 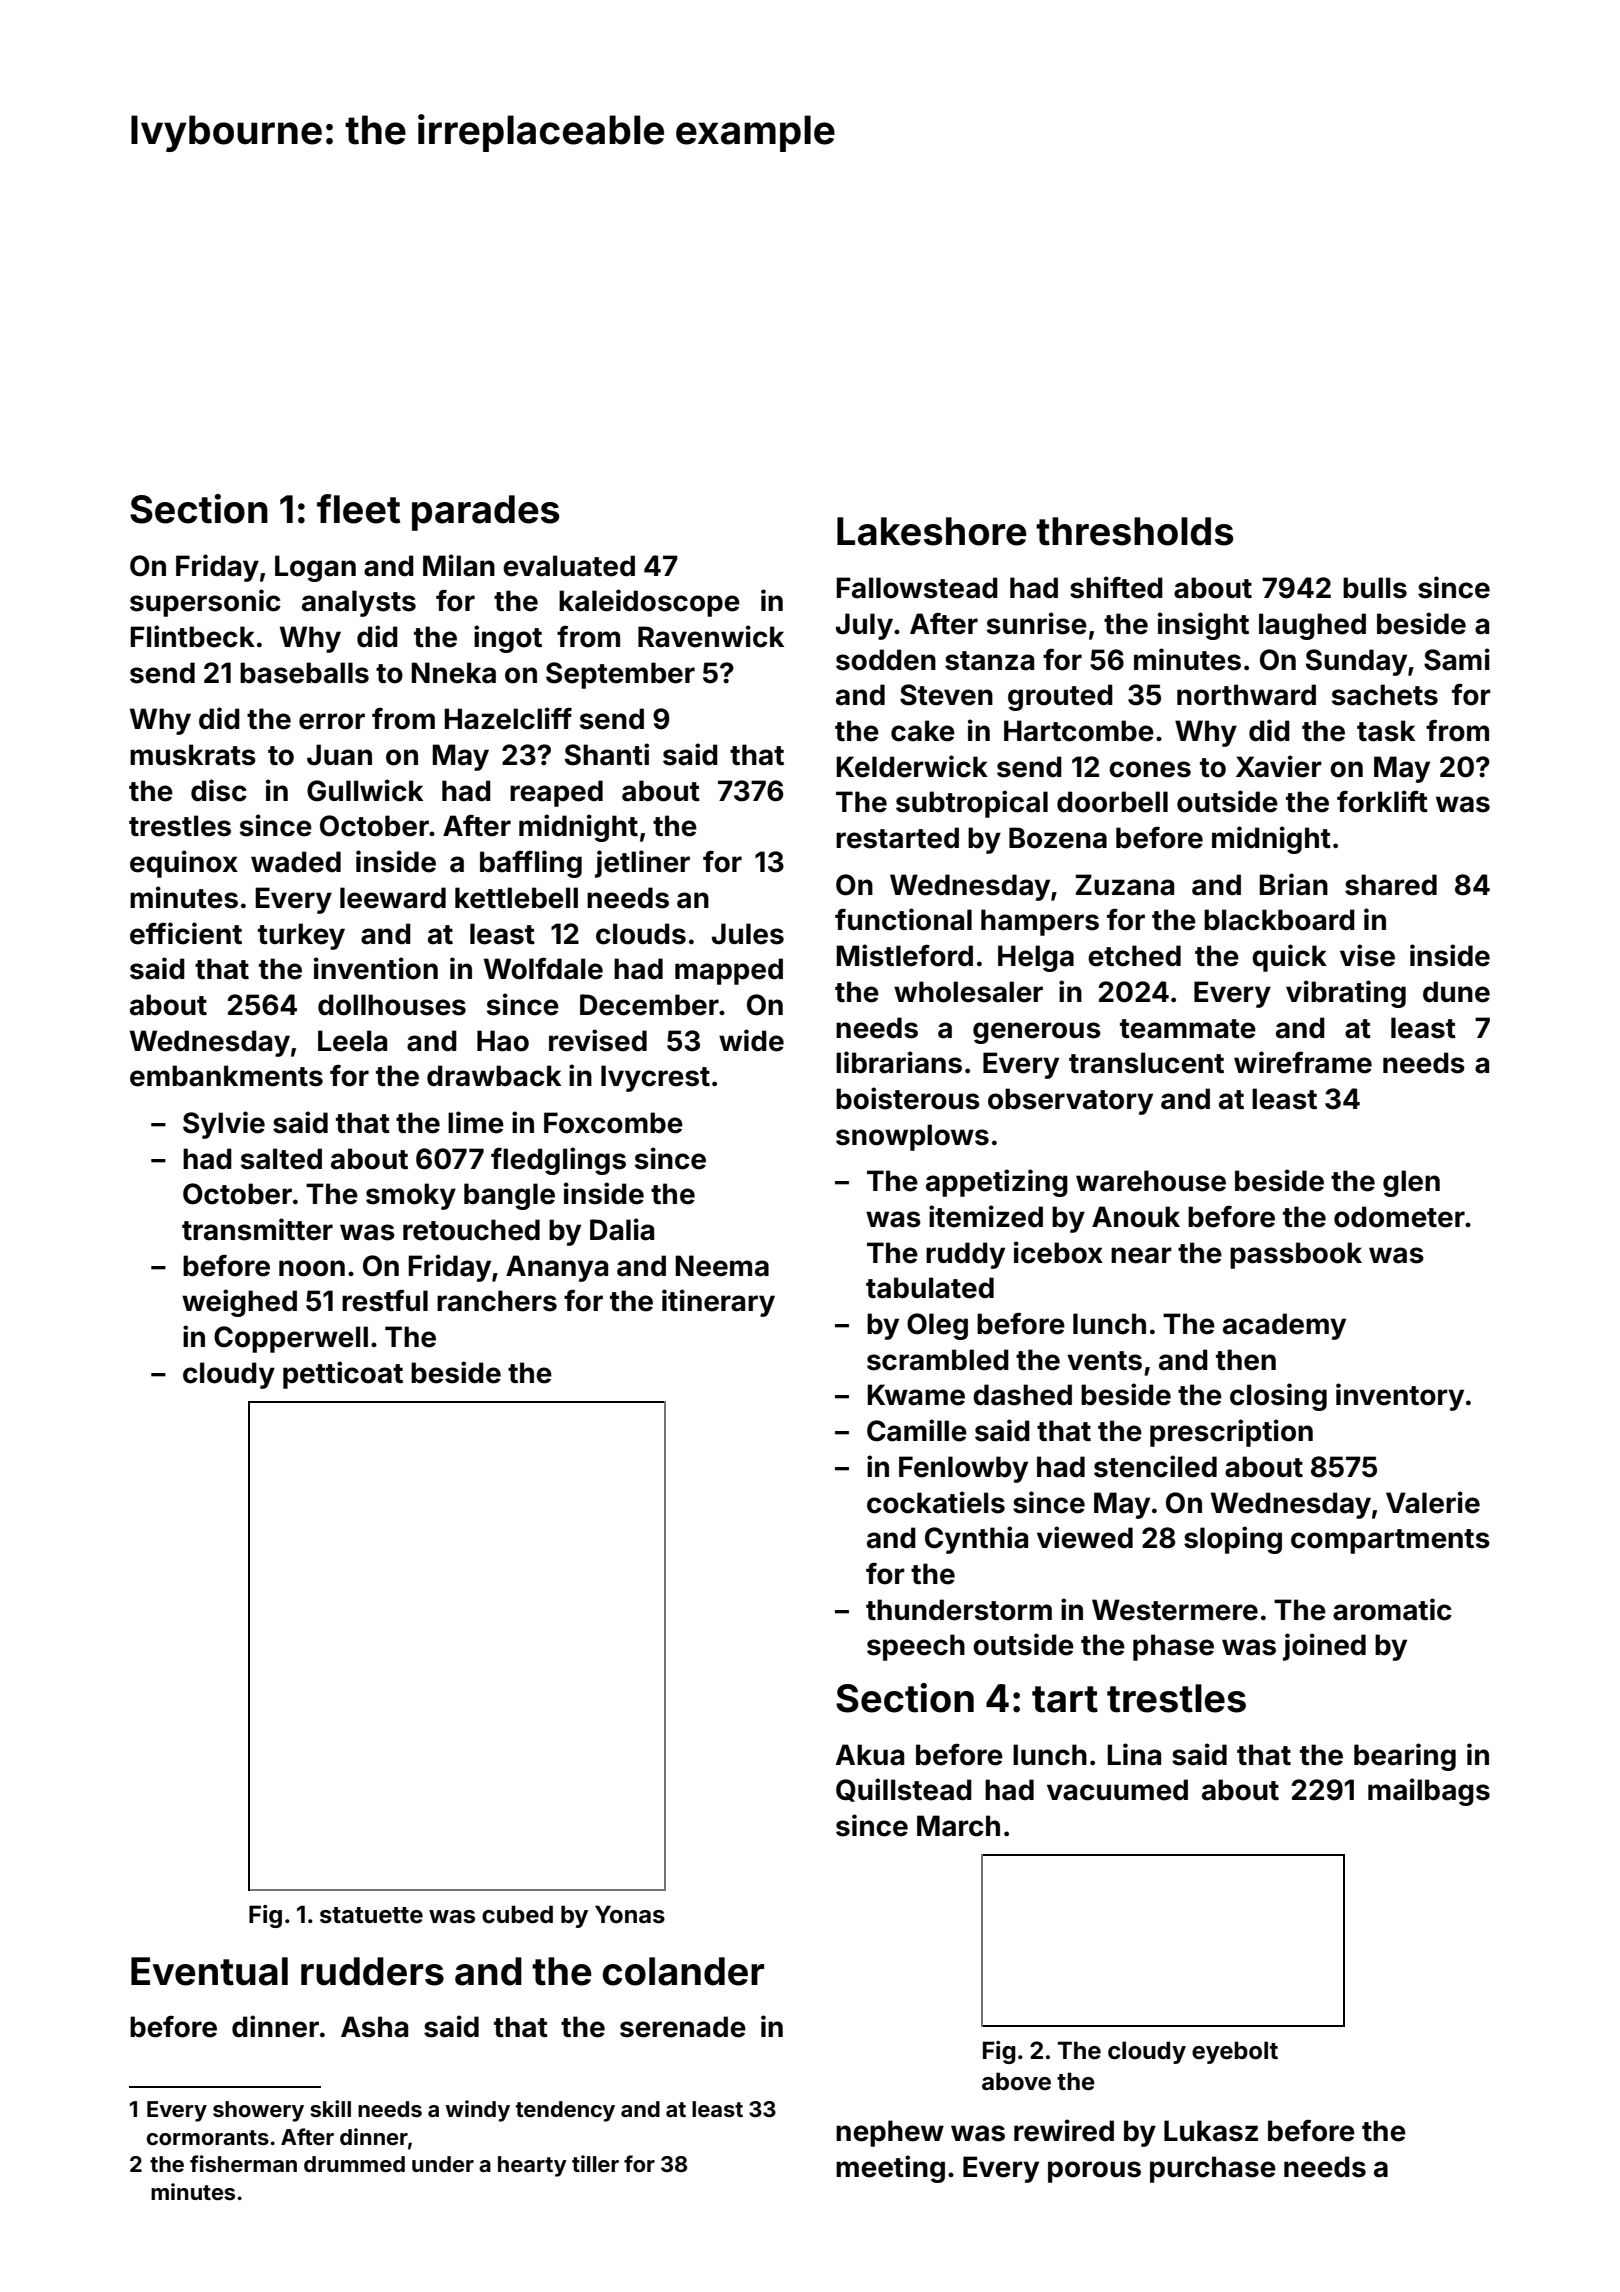 What do you see at coordinates (358, 509) in the screenshot?
I see `fleet` at bounding box center [358, 509].
